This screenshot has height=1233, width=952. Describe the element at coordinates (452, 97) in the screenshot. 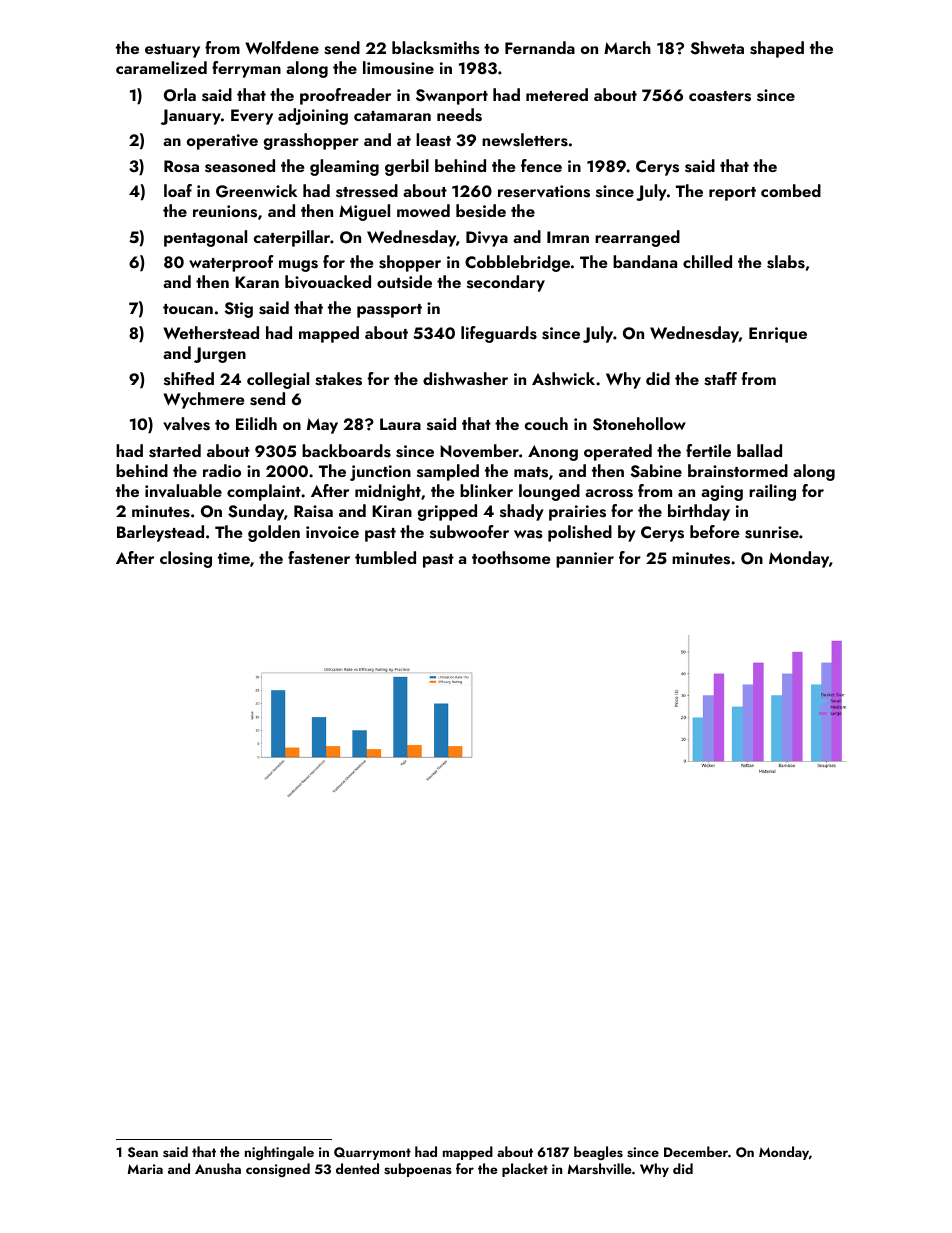

I see `Swanport` at that location.
